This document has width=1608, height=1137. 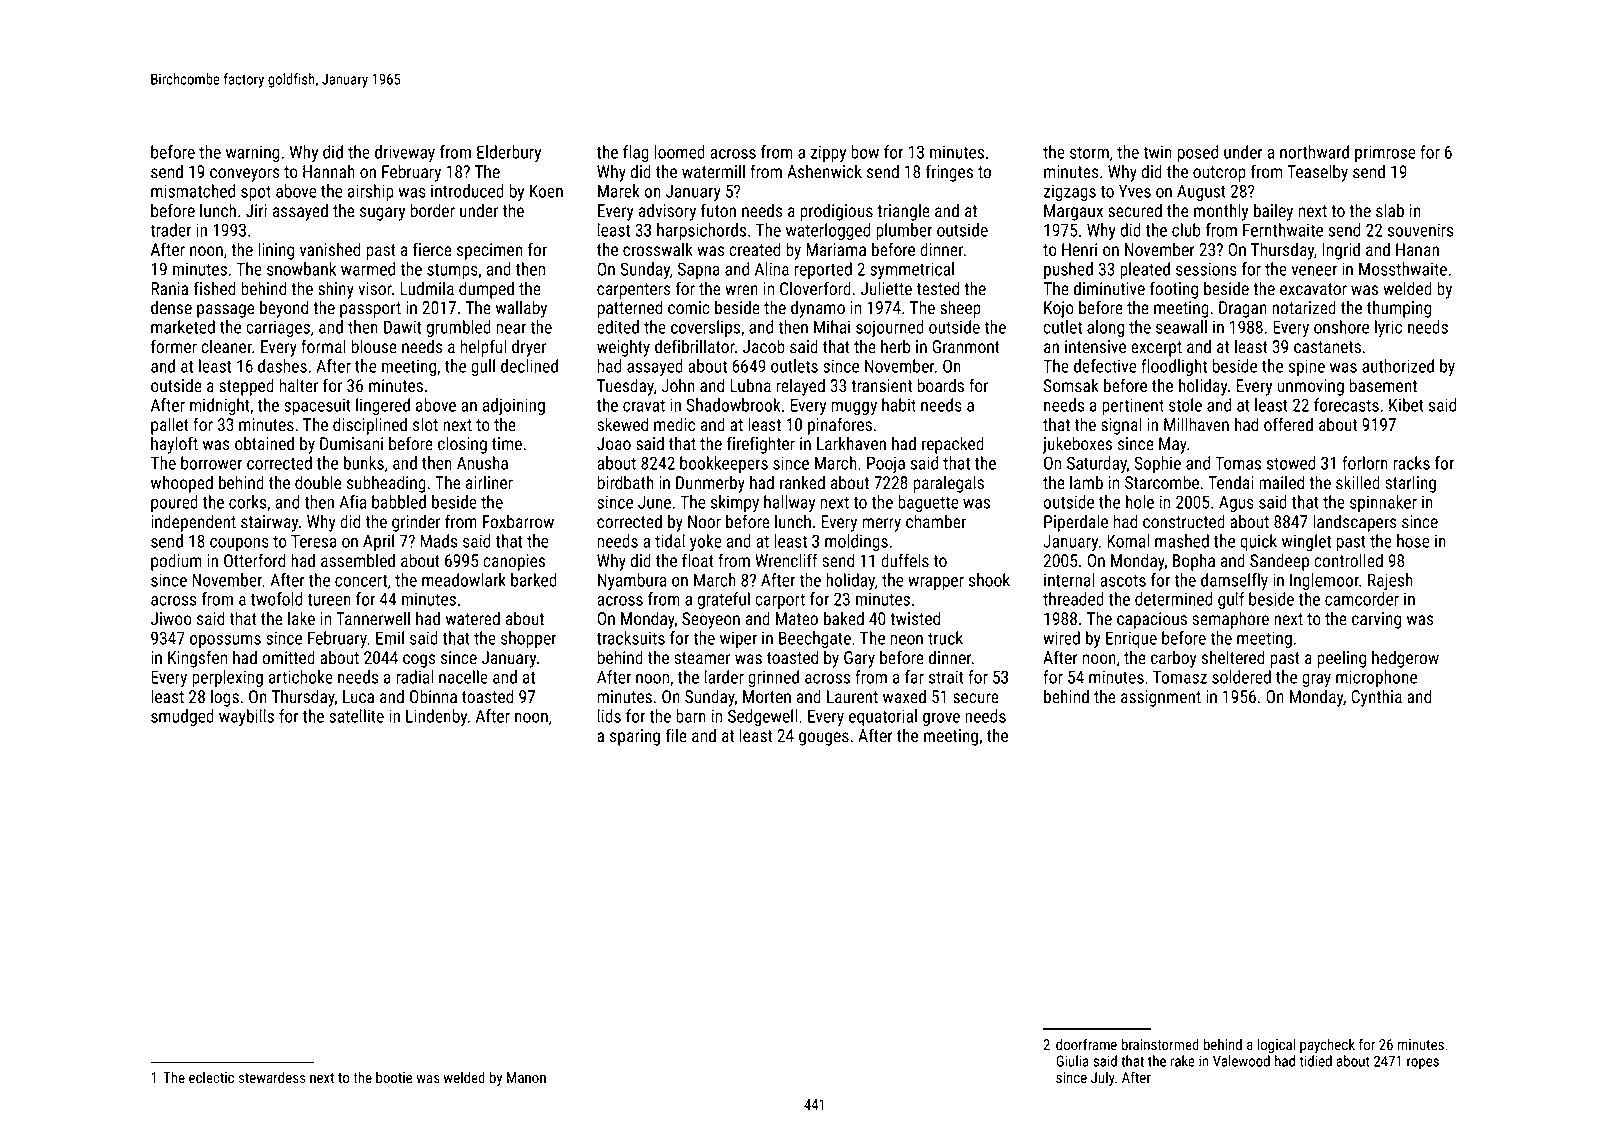 I want to click on June, so click(x=654, y=502).
